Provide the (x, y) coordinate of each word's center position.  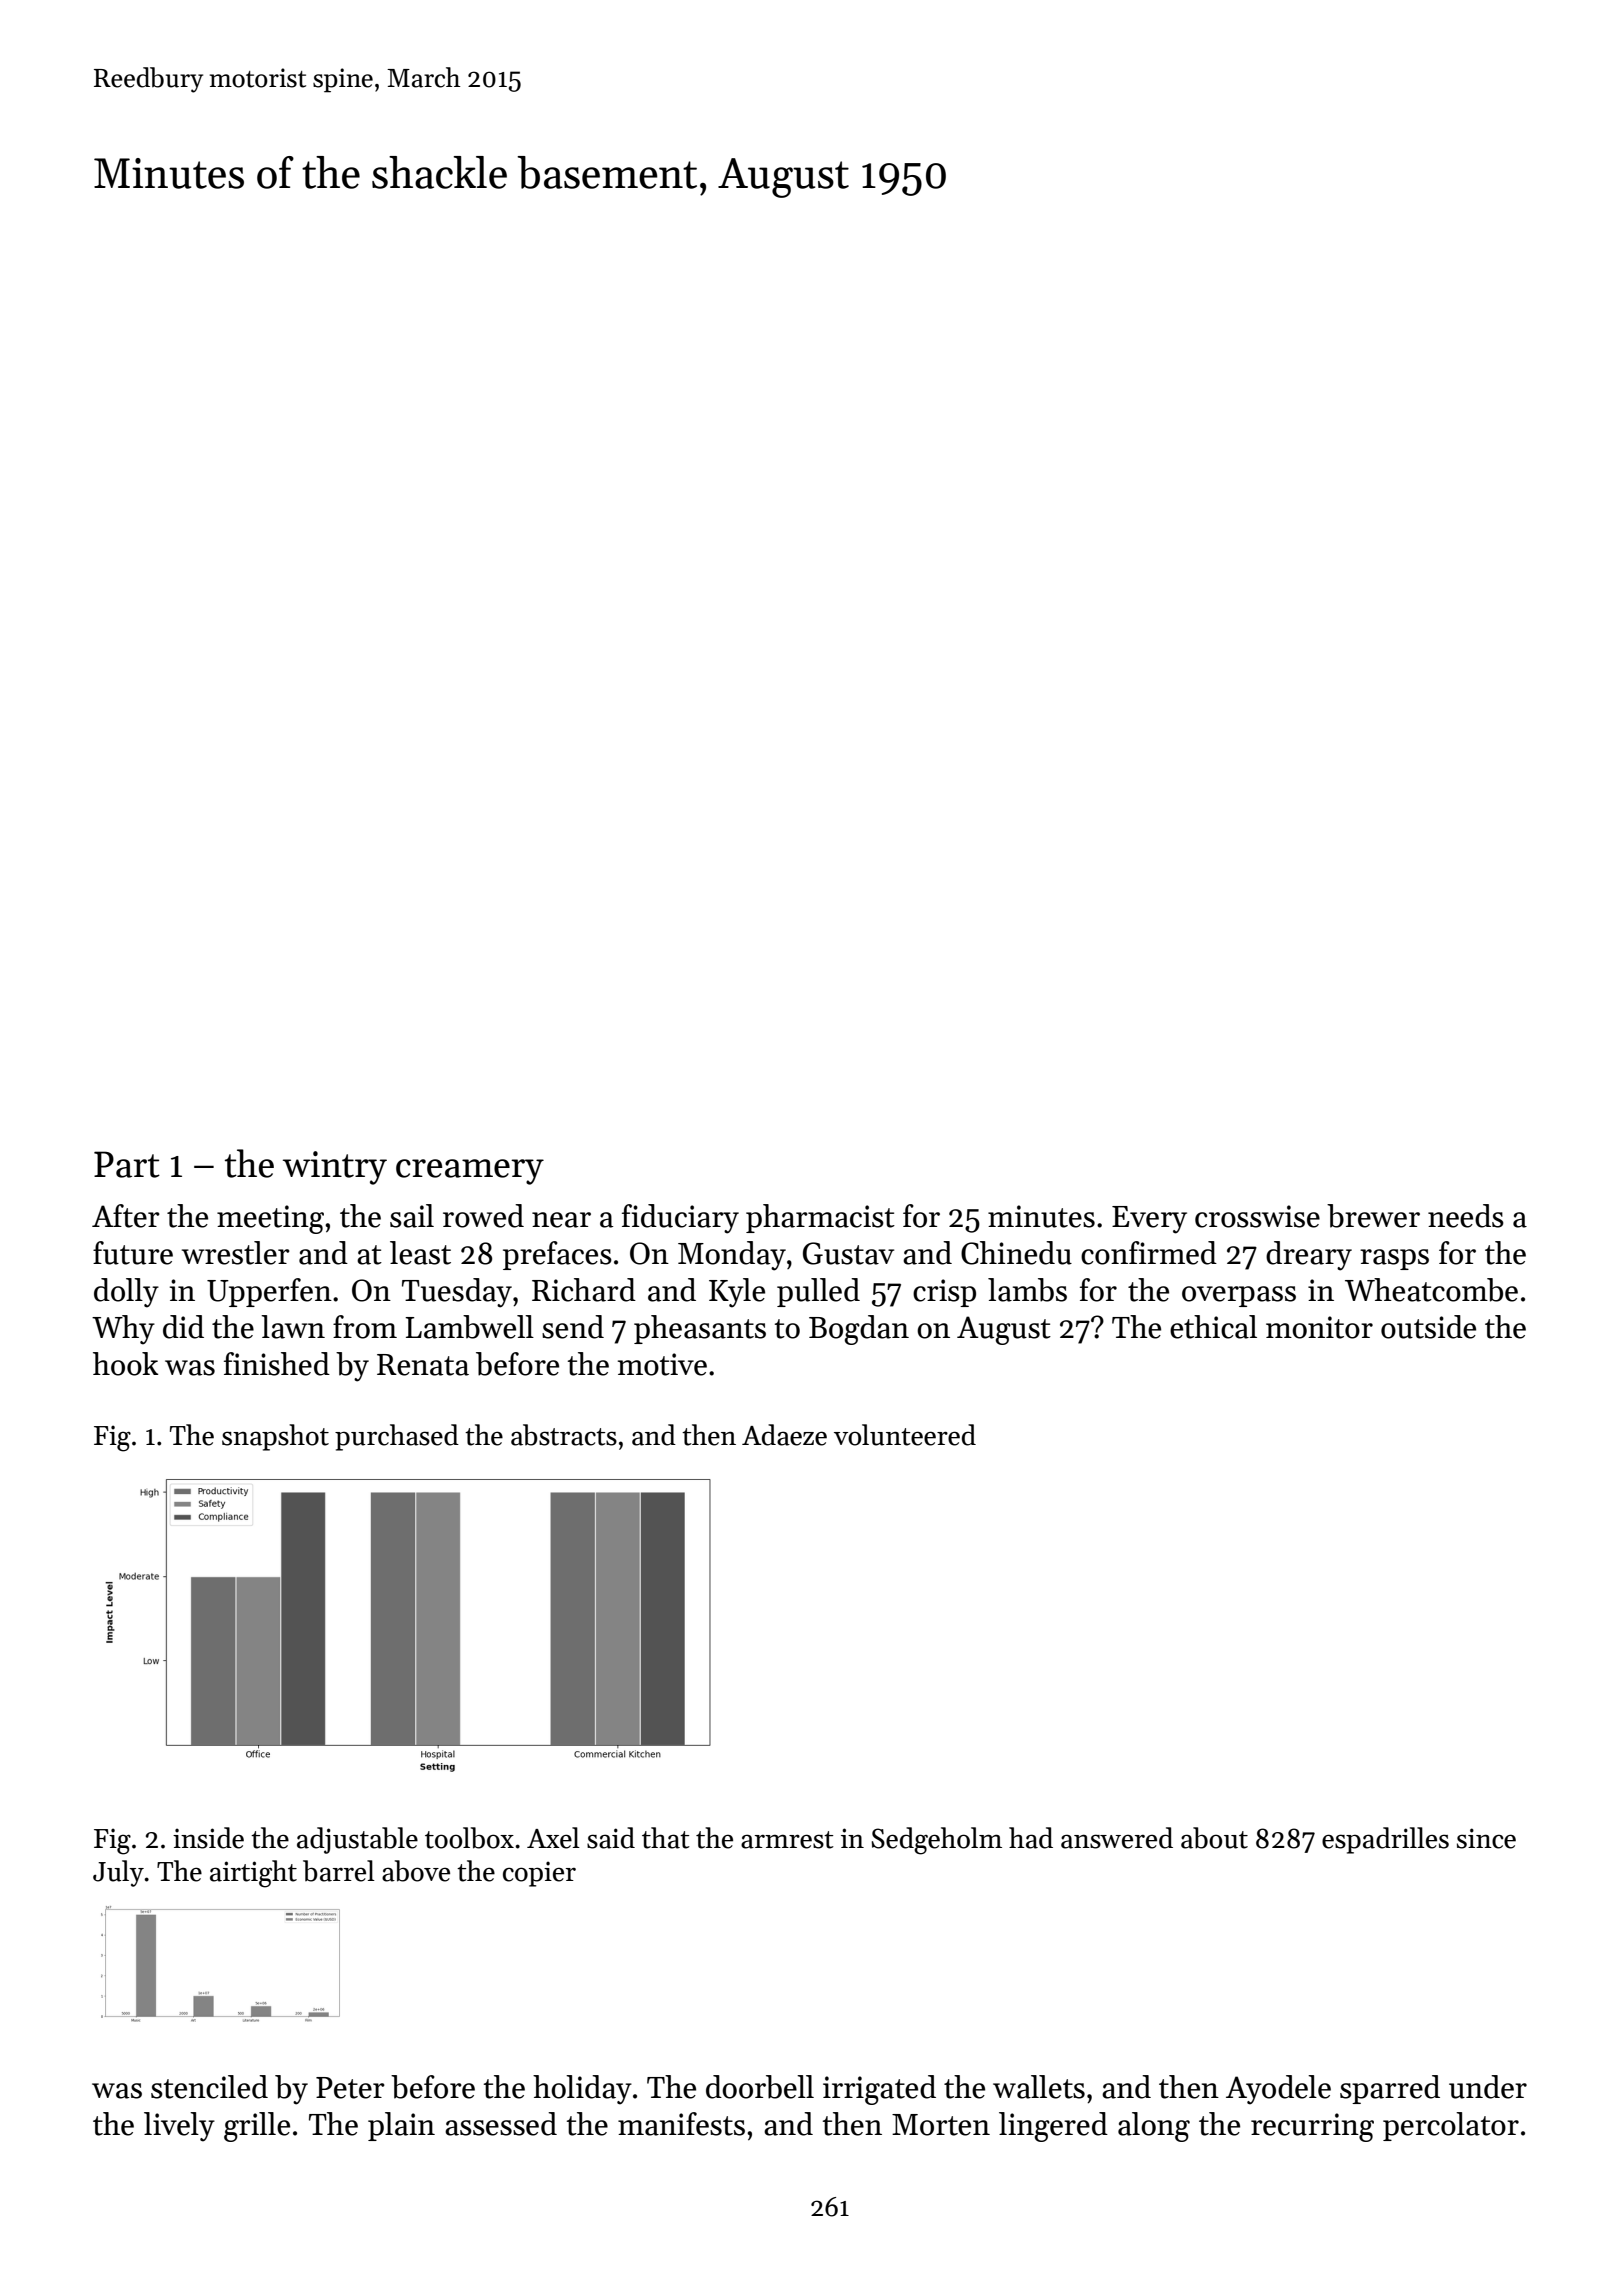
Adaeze (784, 1435)
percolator (1451, 2126)
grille (257, 2127)
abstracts (564, 1435)
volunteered (905, 1435)
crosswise (1257, 1216)
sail (412, 1216)
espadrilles (1385, 1840)
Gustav (848, 1253)
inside (208, 1838)
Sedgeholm (936, 1841)
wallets (1039, 2087)
